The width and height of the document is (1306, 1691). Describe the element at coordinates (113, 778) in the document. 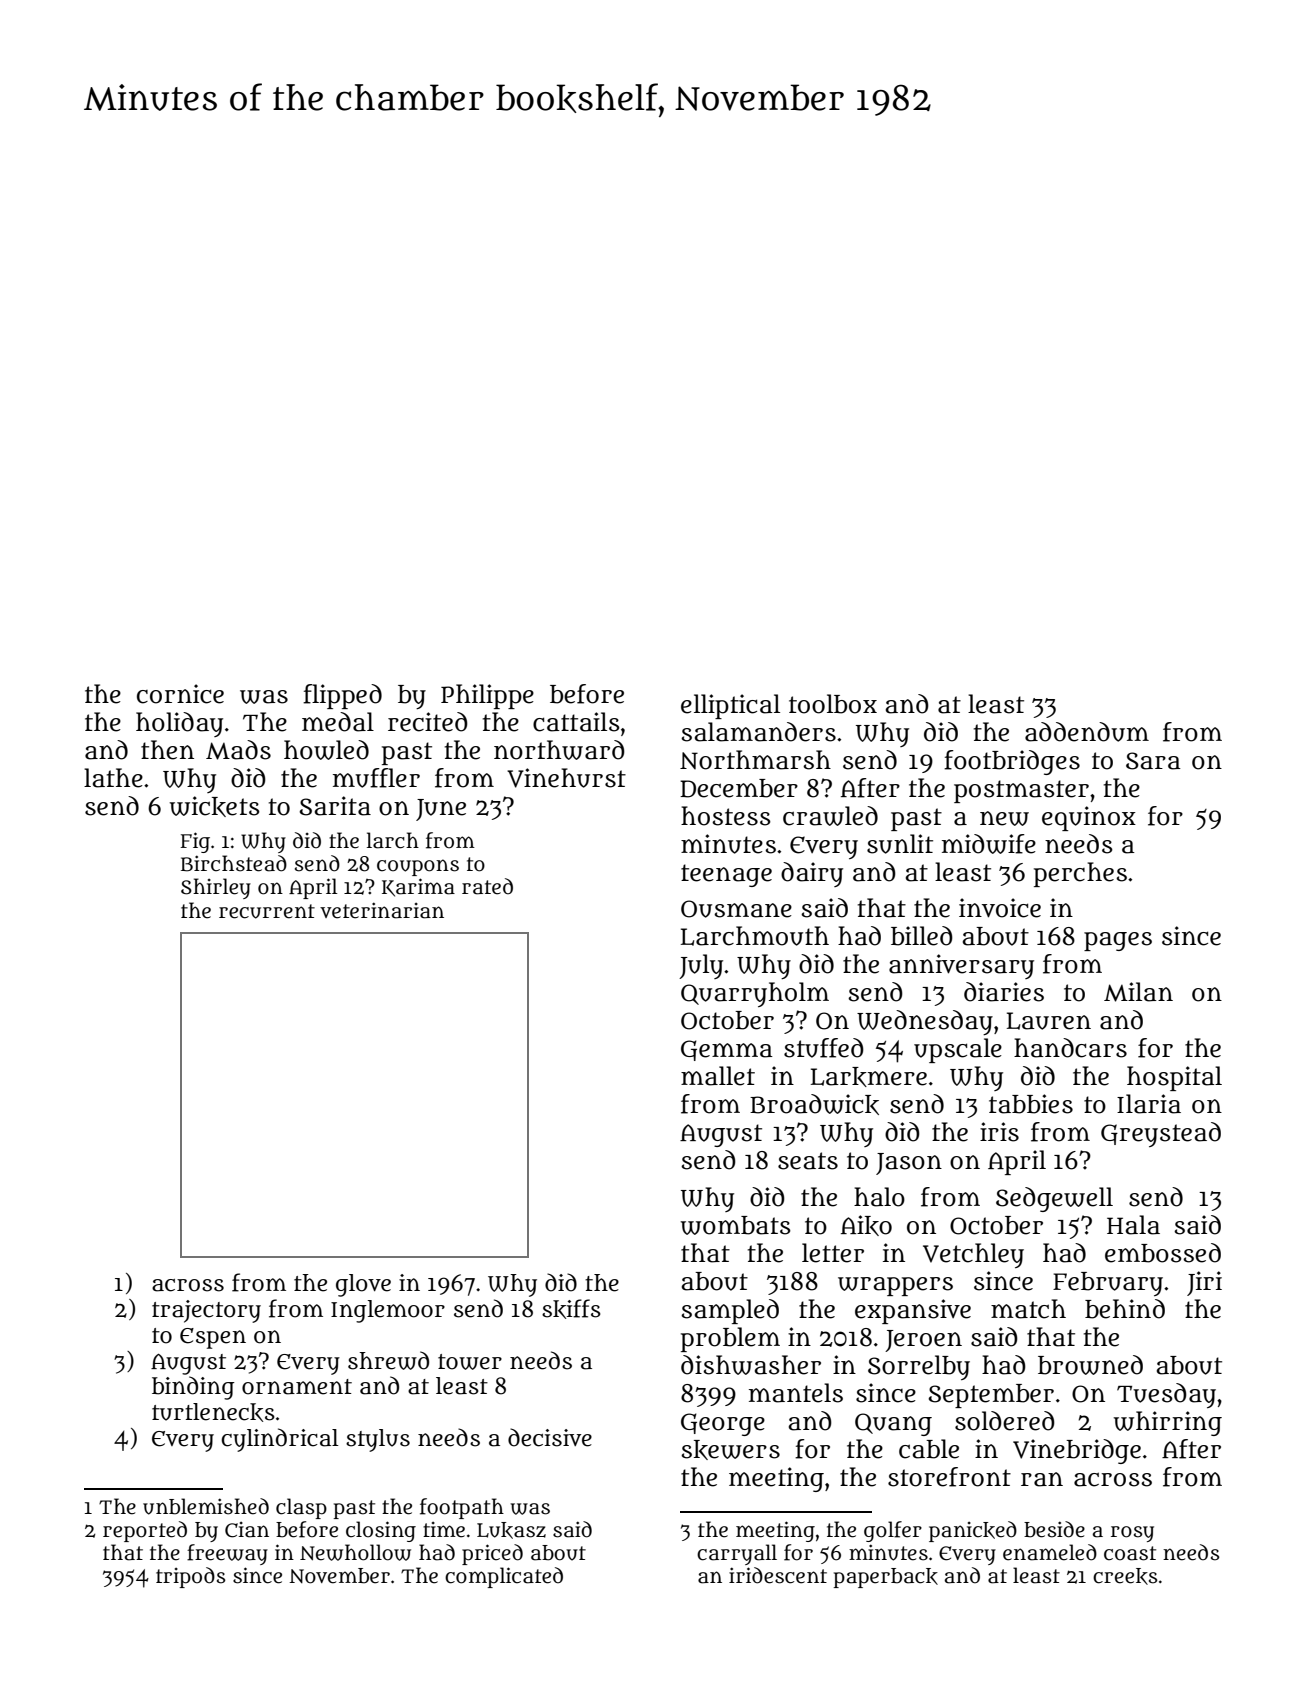

I see `lathe` at that location.
